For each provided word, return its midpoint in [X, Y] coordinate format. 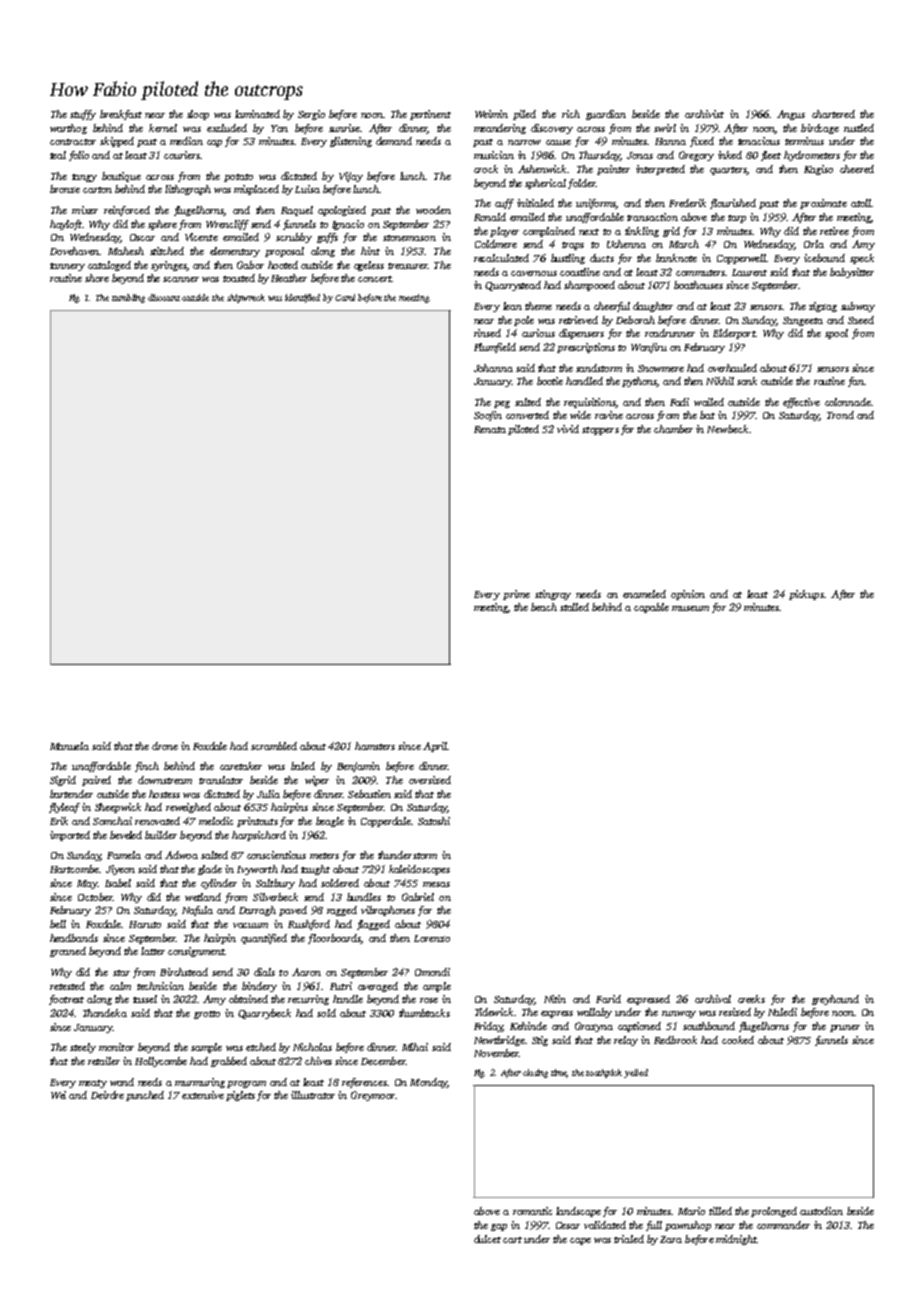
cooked [738, 1040]
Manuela [69, 746]
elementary [235, 252]
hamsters [375, 746]
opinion [688, 595]
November [496, 1053]
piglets [240, 1096]
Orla [814, 244]
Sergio [311, 115]
